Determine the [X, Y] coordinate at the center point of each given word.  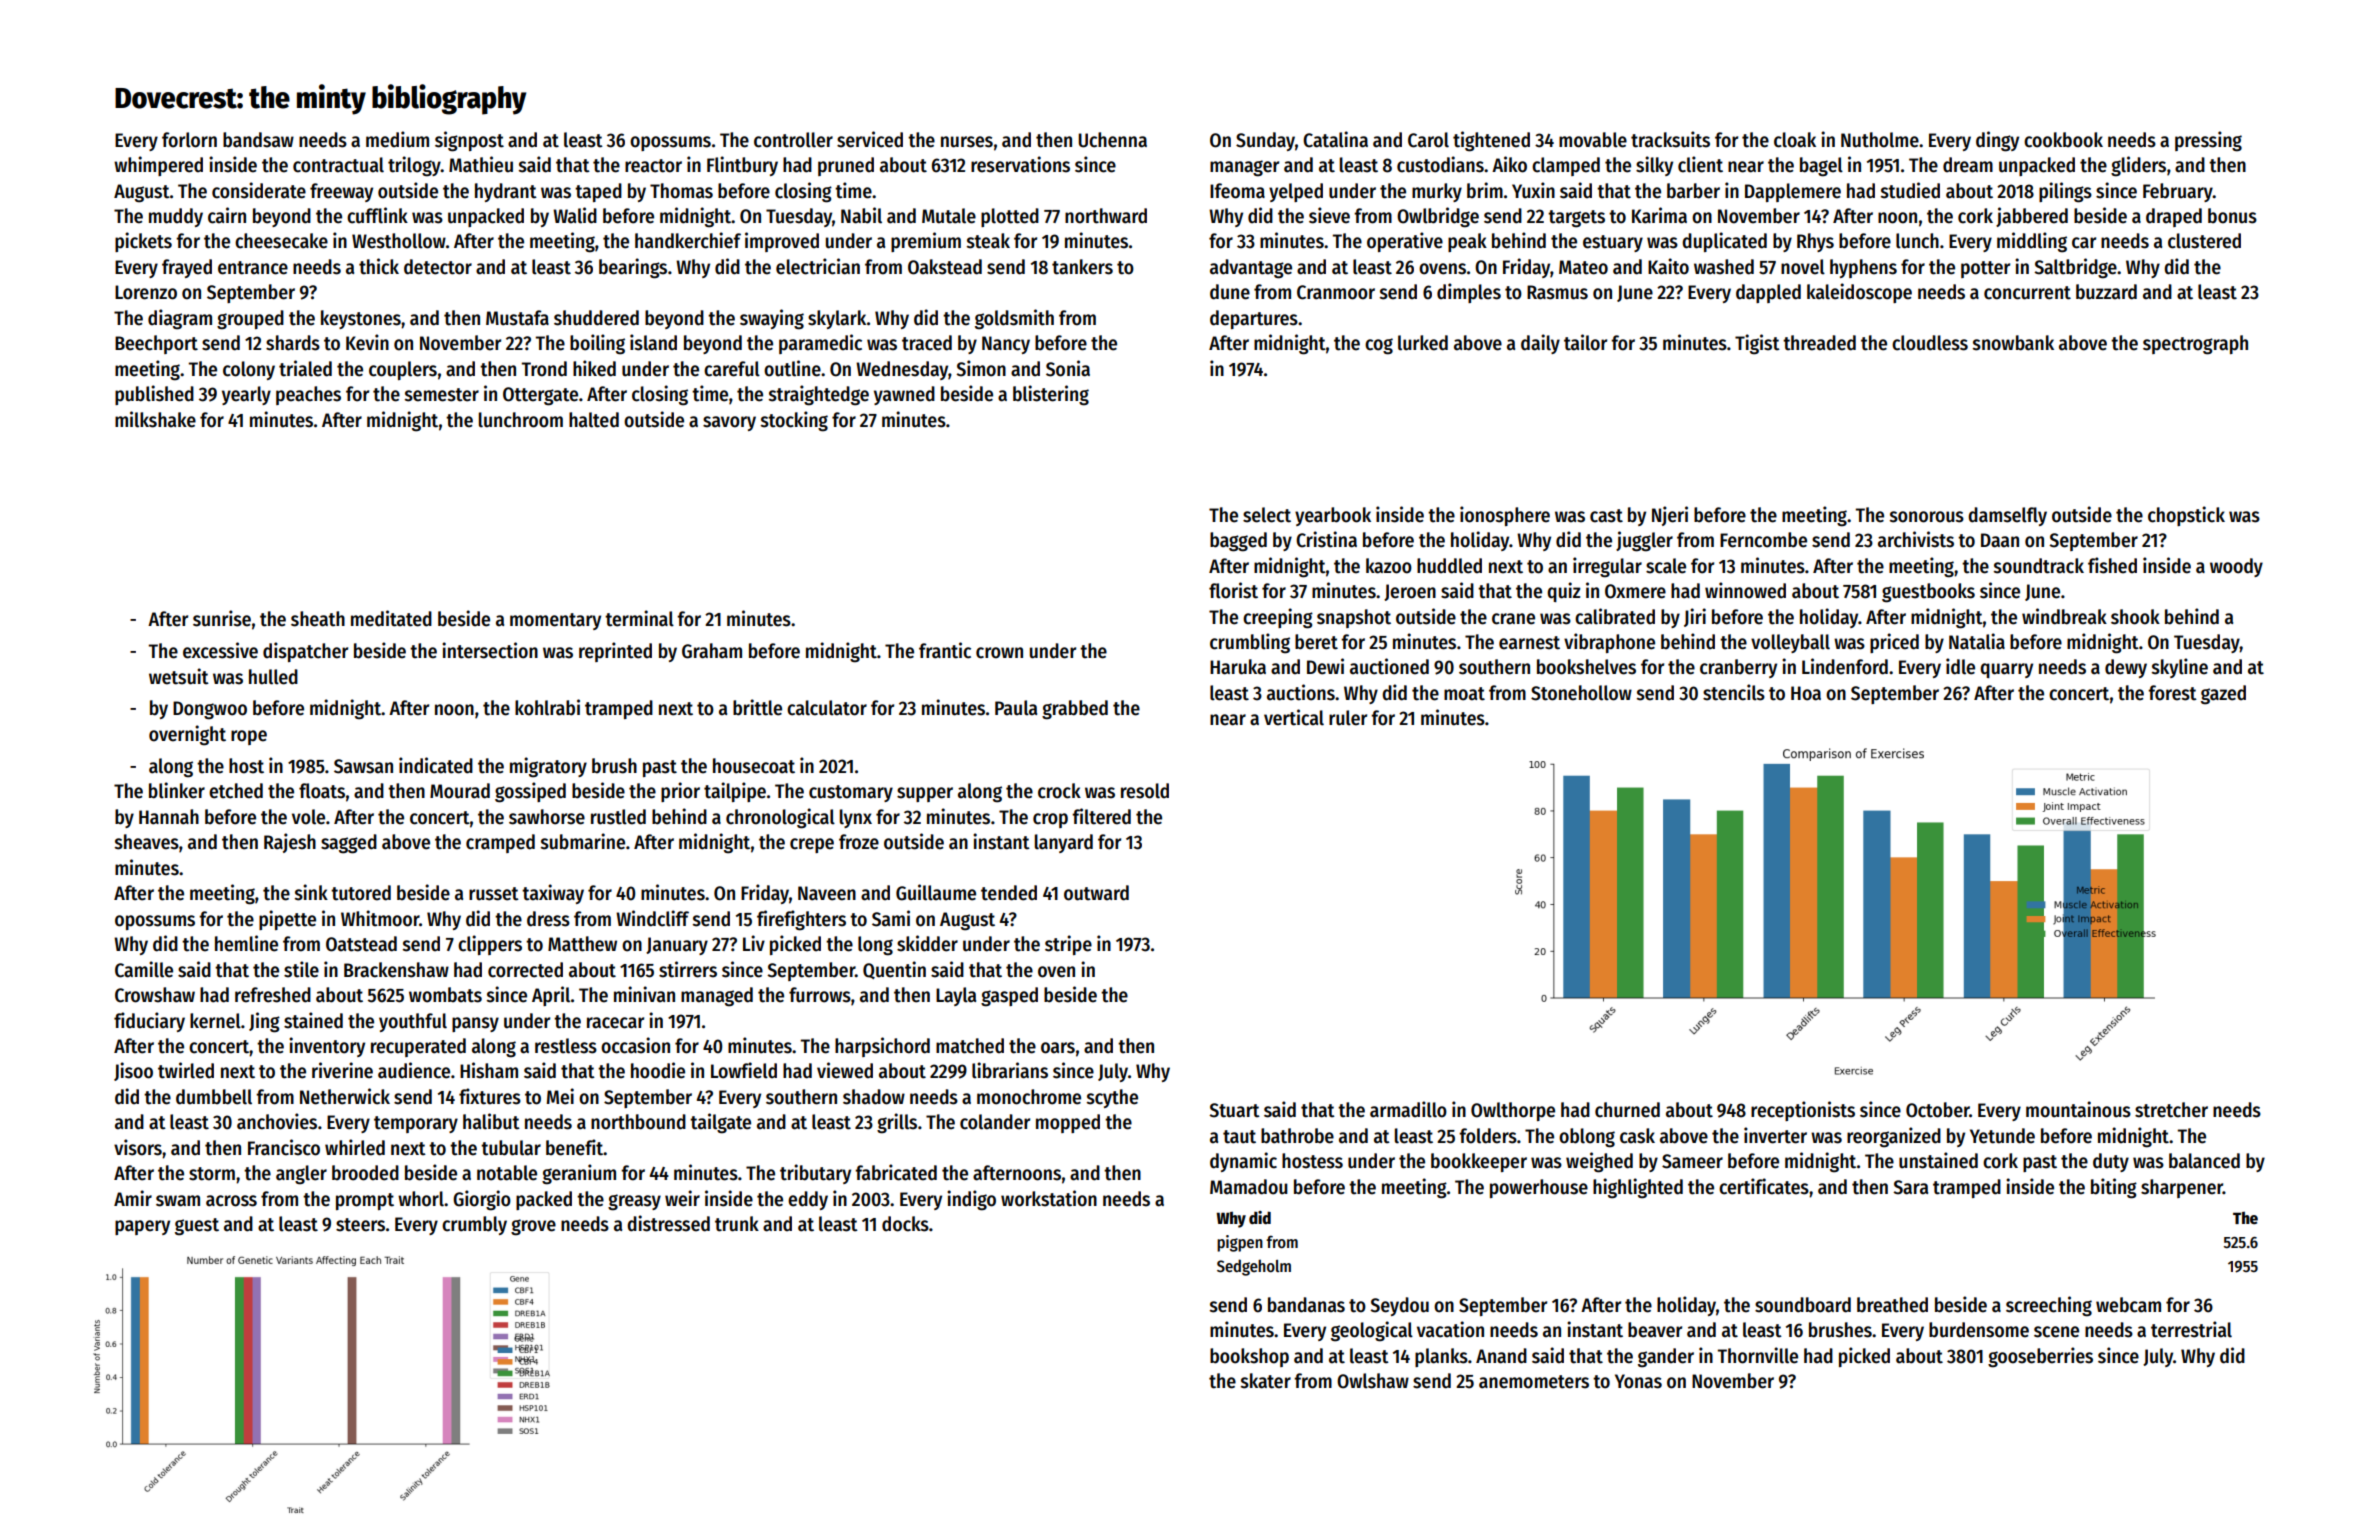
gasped [1009, 997]
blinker [177, 790]
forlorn [189, 140]
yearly [246, 395]
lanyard [1064, 843]
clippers [490, 945]
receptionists [1803, 1111]
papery [142, 1227]
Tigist [1757, 344]
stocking [794, 421]
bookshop [1249, 1357]
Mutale [949, 216]
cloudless [1930, 343]
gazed [2223, 695]
